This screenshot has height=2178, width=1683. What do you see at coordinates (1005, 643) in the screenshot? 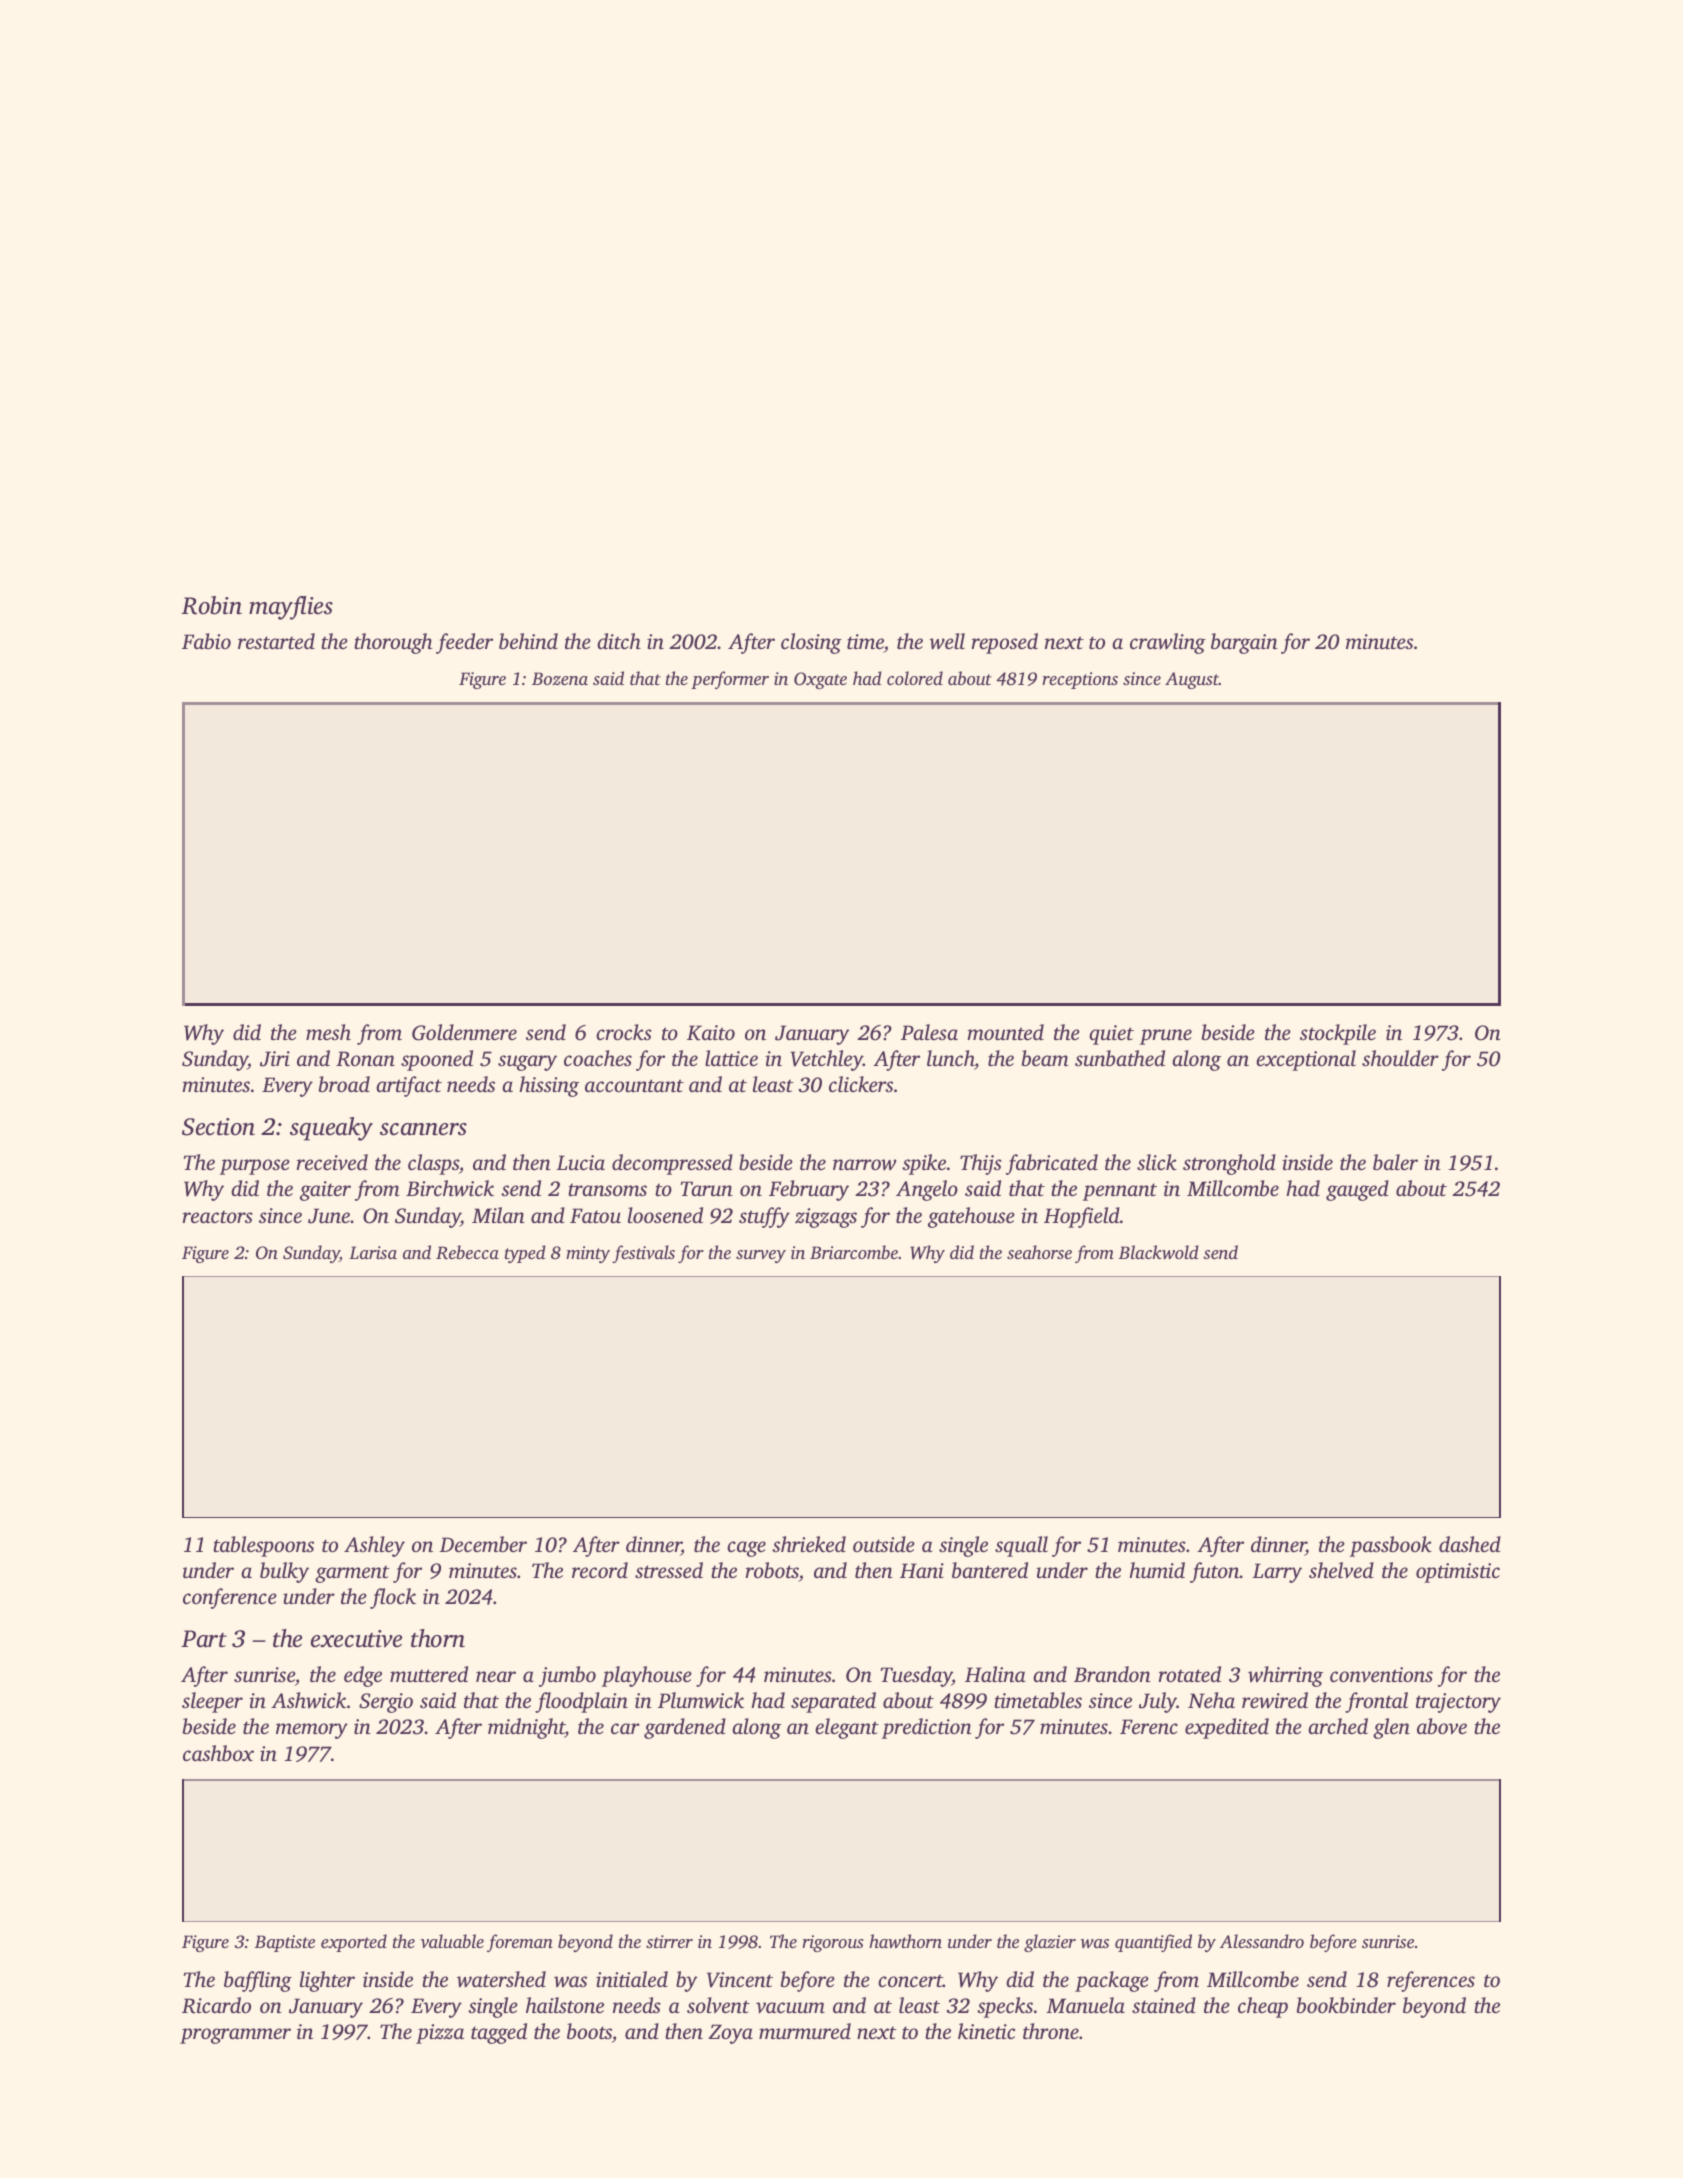
I see `reposed` at bounding box center [1005, 643].
